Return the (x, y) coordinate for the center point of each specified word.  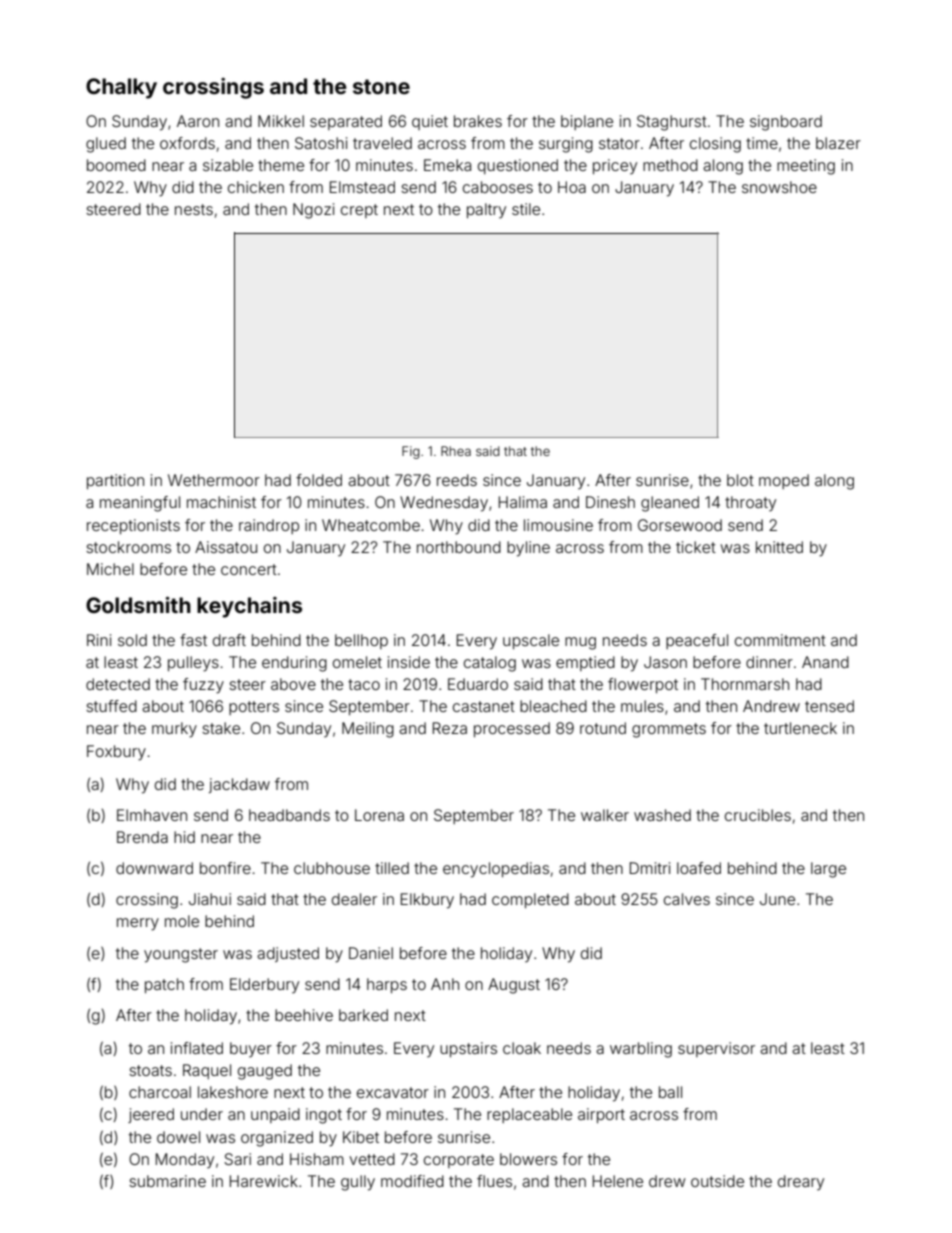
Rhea (456, 451)
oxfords (187, 143)
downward (154, 868)
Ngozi (313, 211)
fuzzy (203, 686)
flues (494, 1181)
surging (566, 145)
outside (717, 1181)
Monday (185, 1161)
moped (784, 481)
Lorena (379, 815)
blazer (838, 143)
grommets (669, 730)
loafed (699, 868)
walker (605, 815)
